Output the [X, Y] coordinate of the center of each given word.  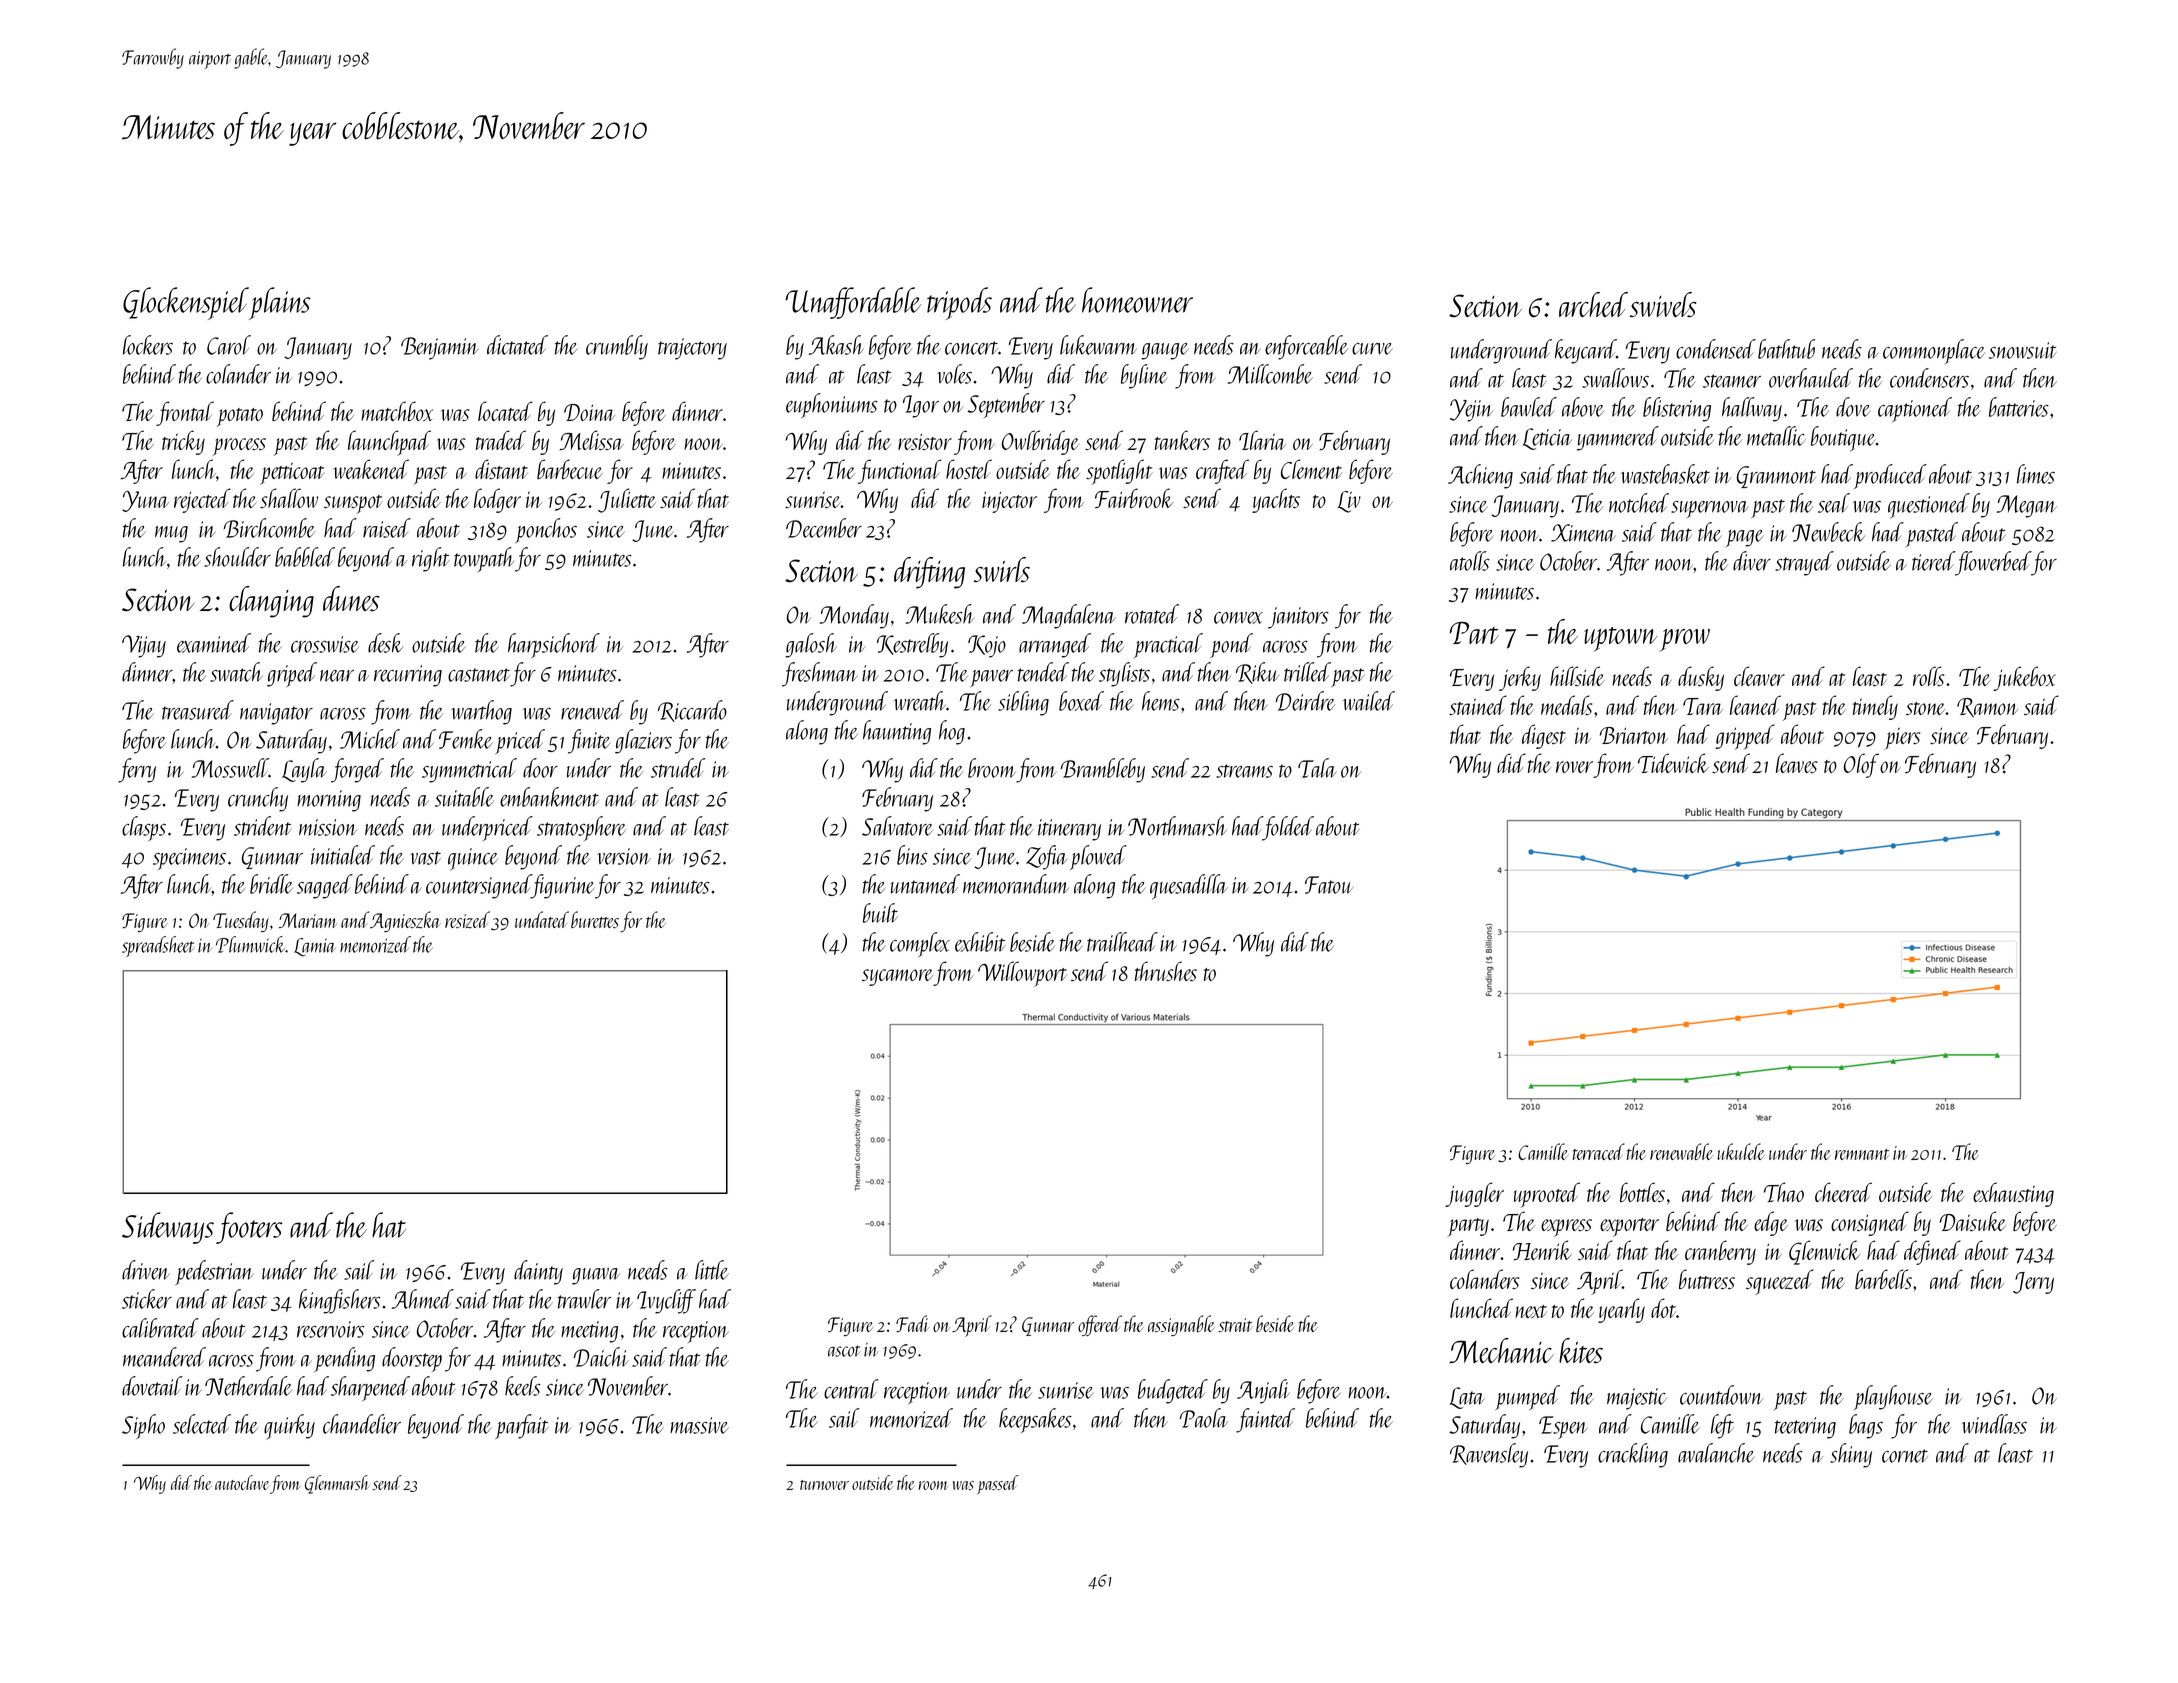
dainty [538, 1272]
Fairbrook [1134, 498]
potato [240, 417]
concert [971, 348]
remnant [1862, 1154]
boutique [1843, 439]
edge [1771, 1223]
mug [171, 534]
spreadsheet [158, 946]
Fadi [912, 1323]
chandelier [362, 1424]
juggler [1474, 1194]
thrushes [1166, 971]
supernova [1710, 509]
